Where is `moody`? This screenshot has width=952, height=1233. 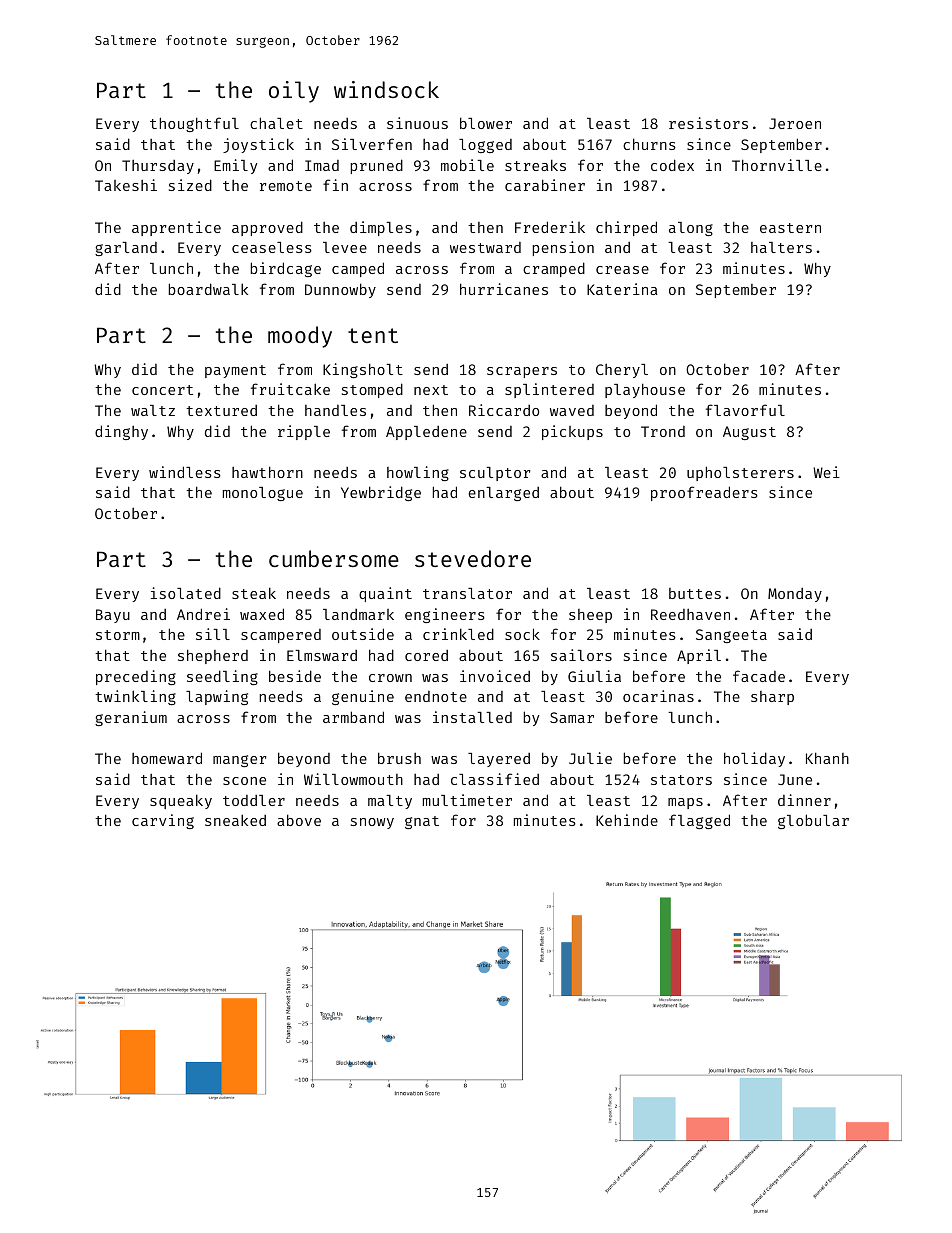
moody is located at coordinates (300, 337).
